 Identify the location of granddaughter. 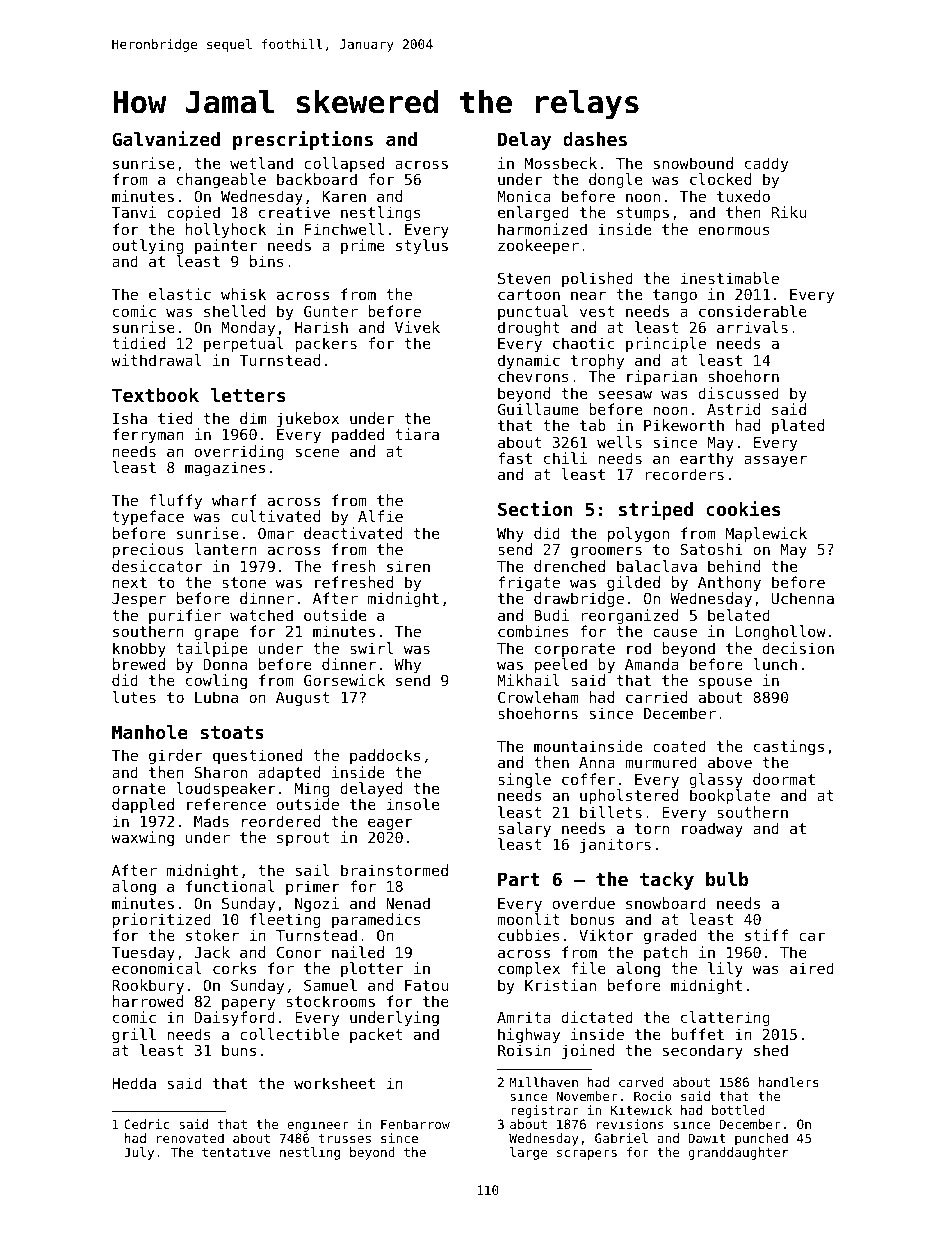
(738, 1153).
